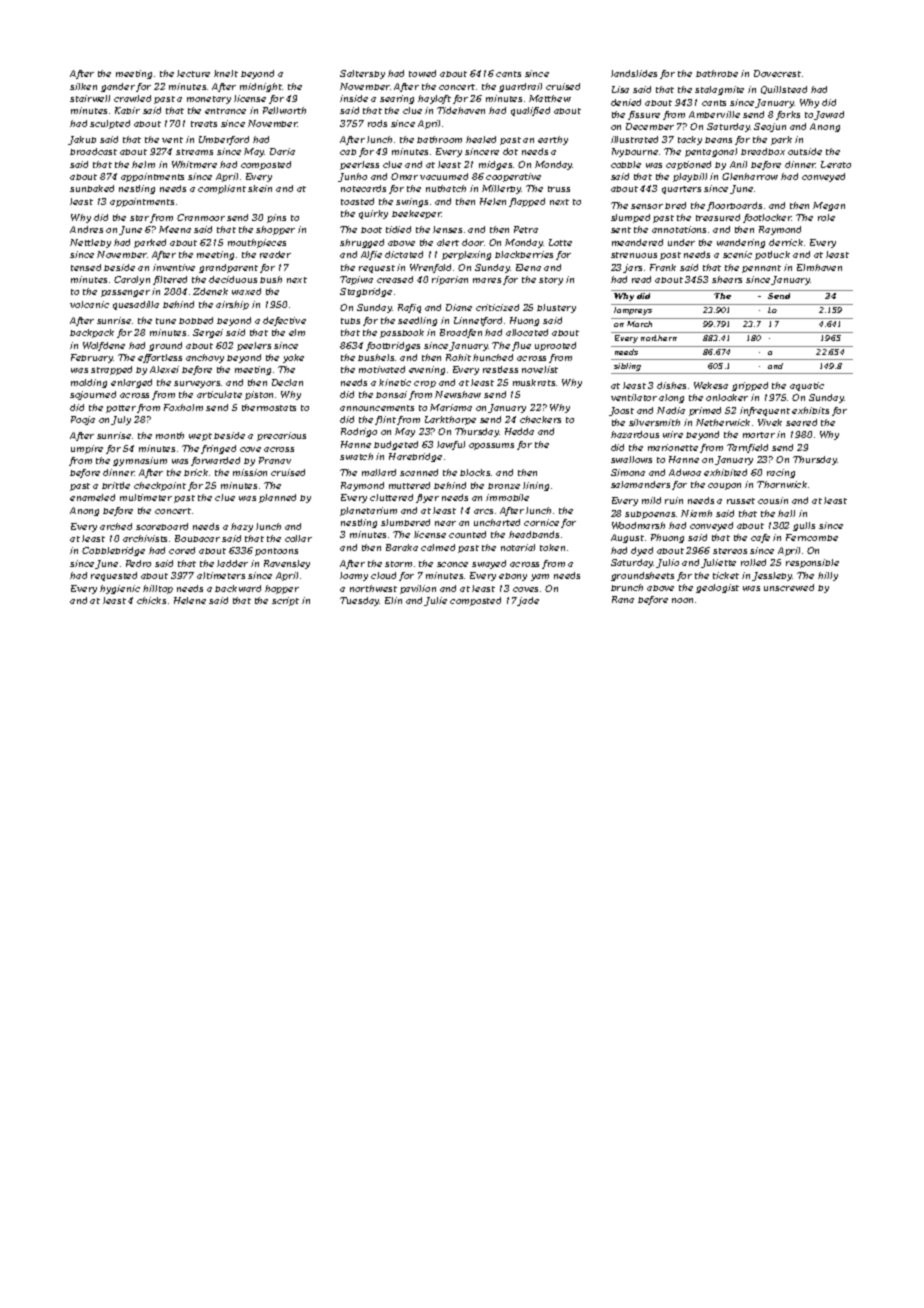 The image size is (924, 1308). Describe the element at coordinates (434, 99) in the page. I see `hayloft` at that location.
